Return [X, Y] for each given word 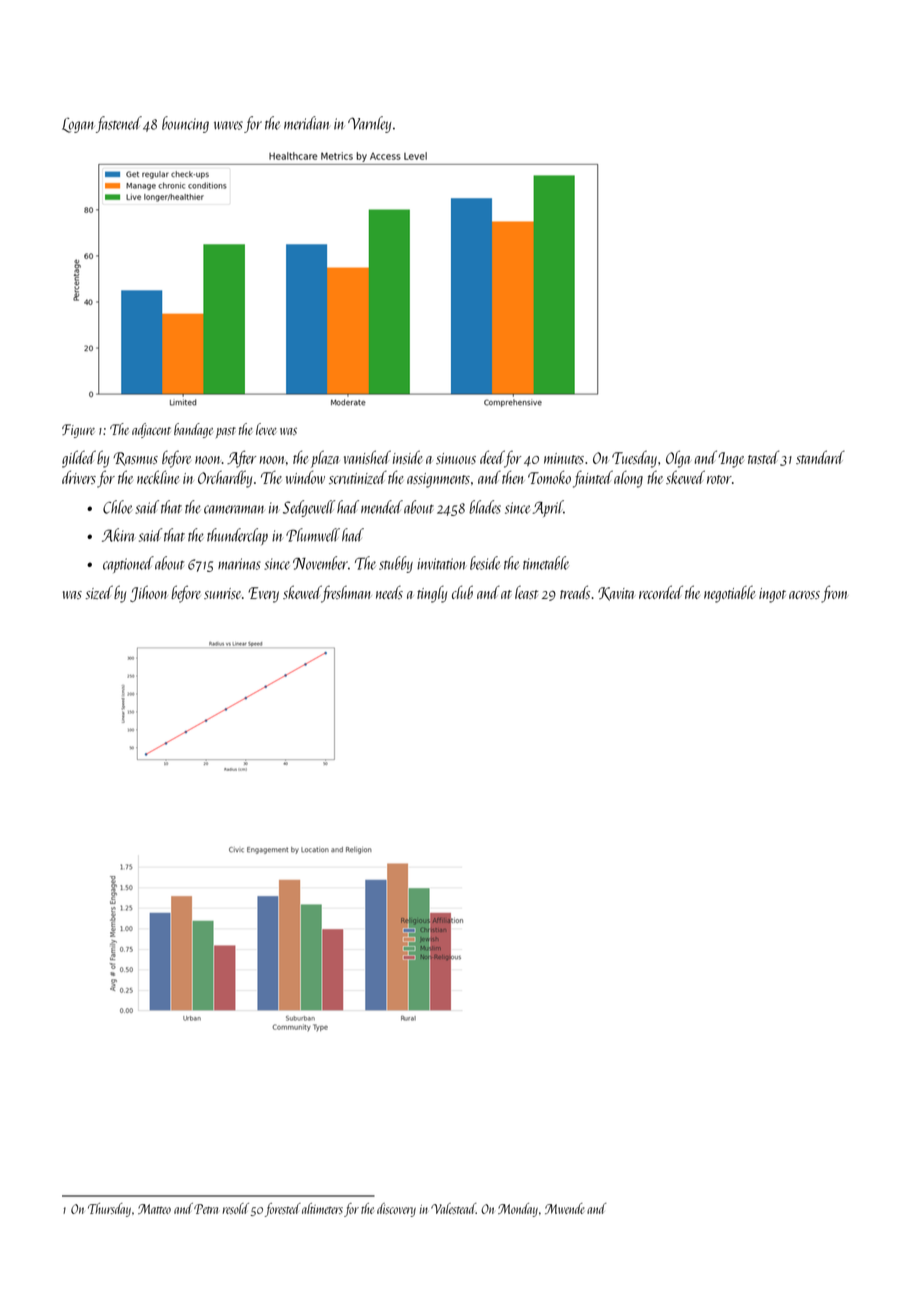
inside [407, 457]
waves [228, 125]
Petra [206, 1209]
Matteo [154, 1209]
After [241, 459]
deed [492, 458]
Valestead [453, 1208]
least [526, 592]
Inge [731, 460]
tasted [763, 457]
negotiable [730, 594]
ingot [772, 595]
